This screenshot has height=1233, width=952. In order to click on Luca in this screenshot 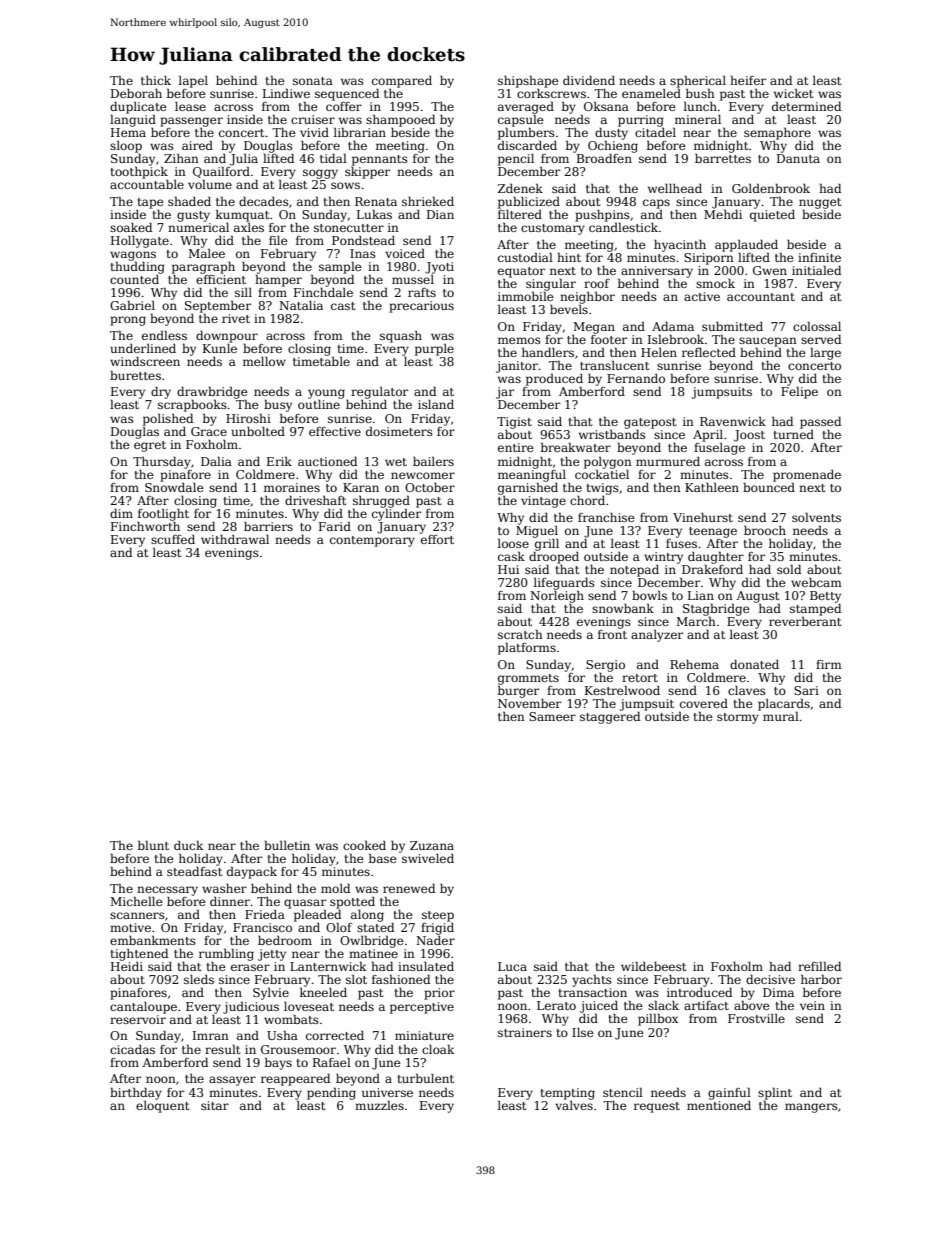, I will do `click(512, 966)`.
